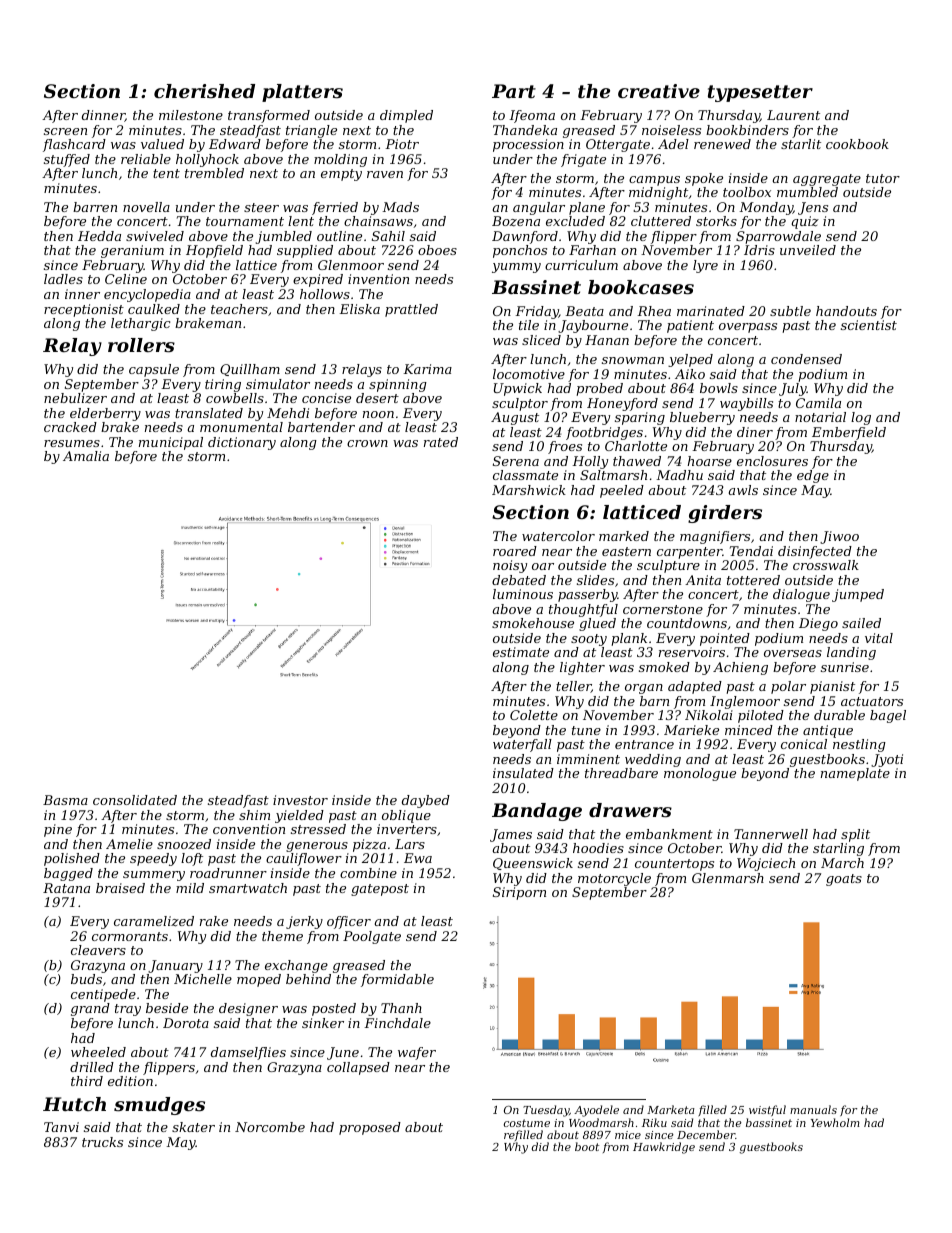 The image size is (952, 1233). What do you see at coordinates (214, 251) in the screenshot?
I see `Hopfield` at bounding box center [214, 251].
